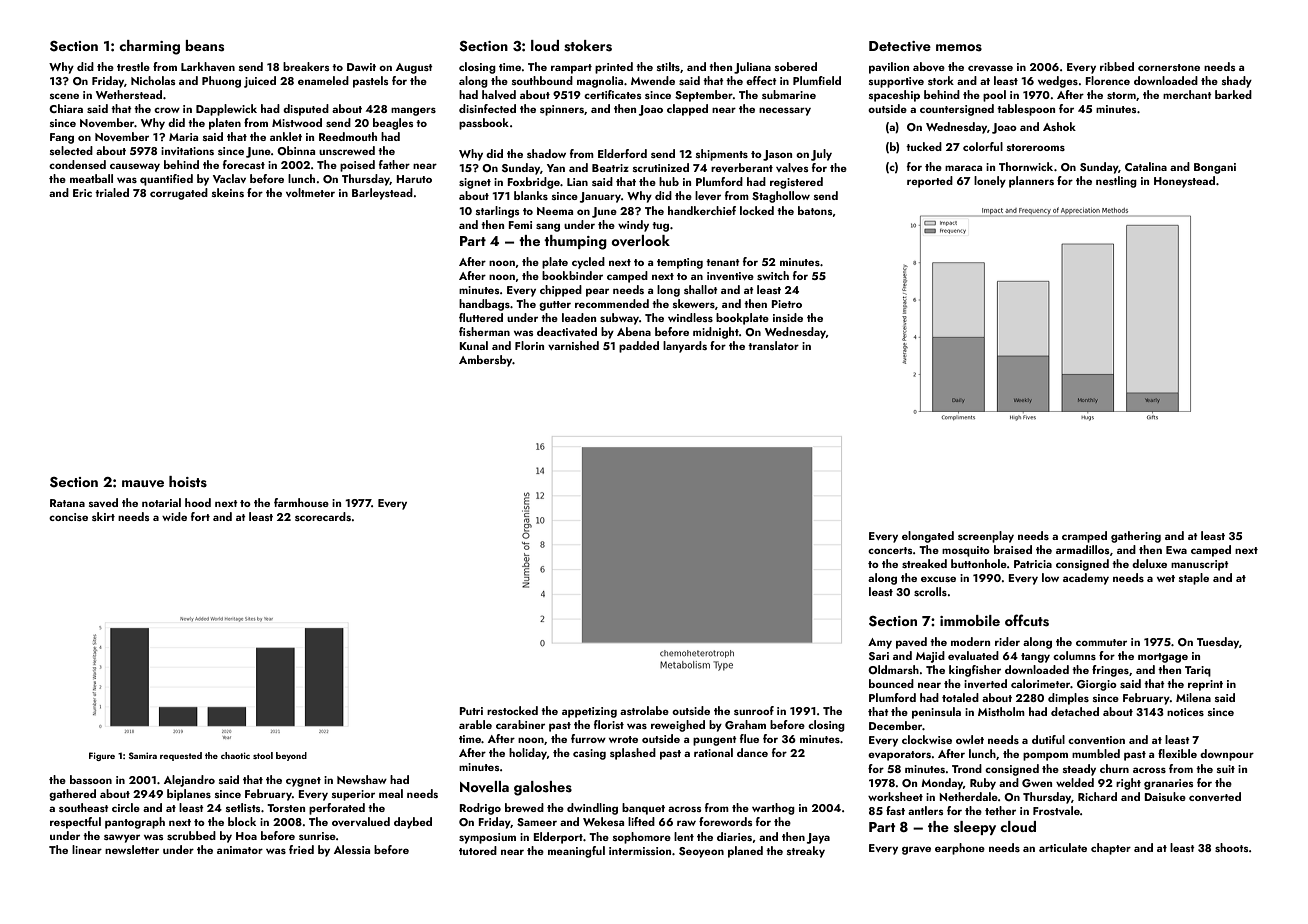 This document has height=924, width=1308. What do you see at coordinates (166, 180) in the document?
I see `quantified` at bounding box center [166, 180].
